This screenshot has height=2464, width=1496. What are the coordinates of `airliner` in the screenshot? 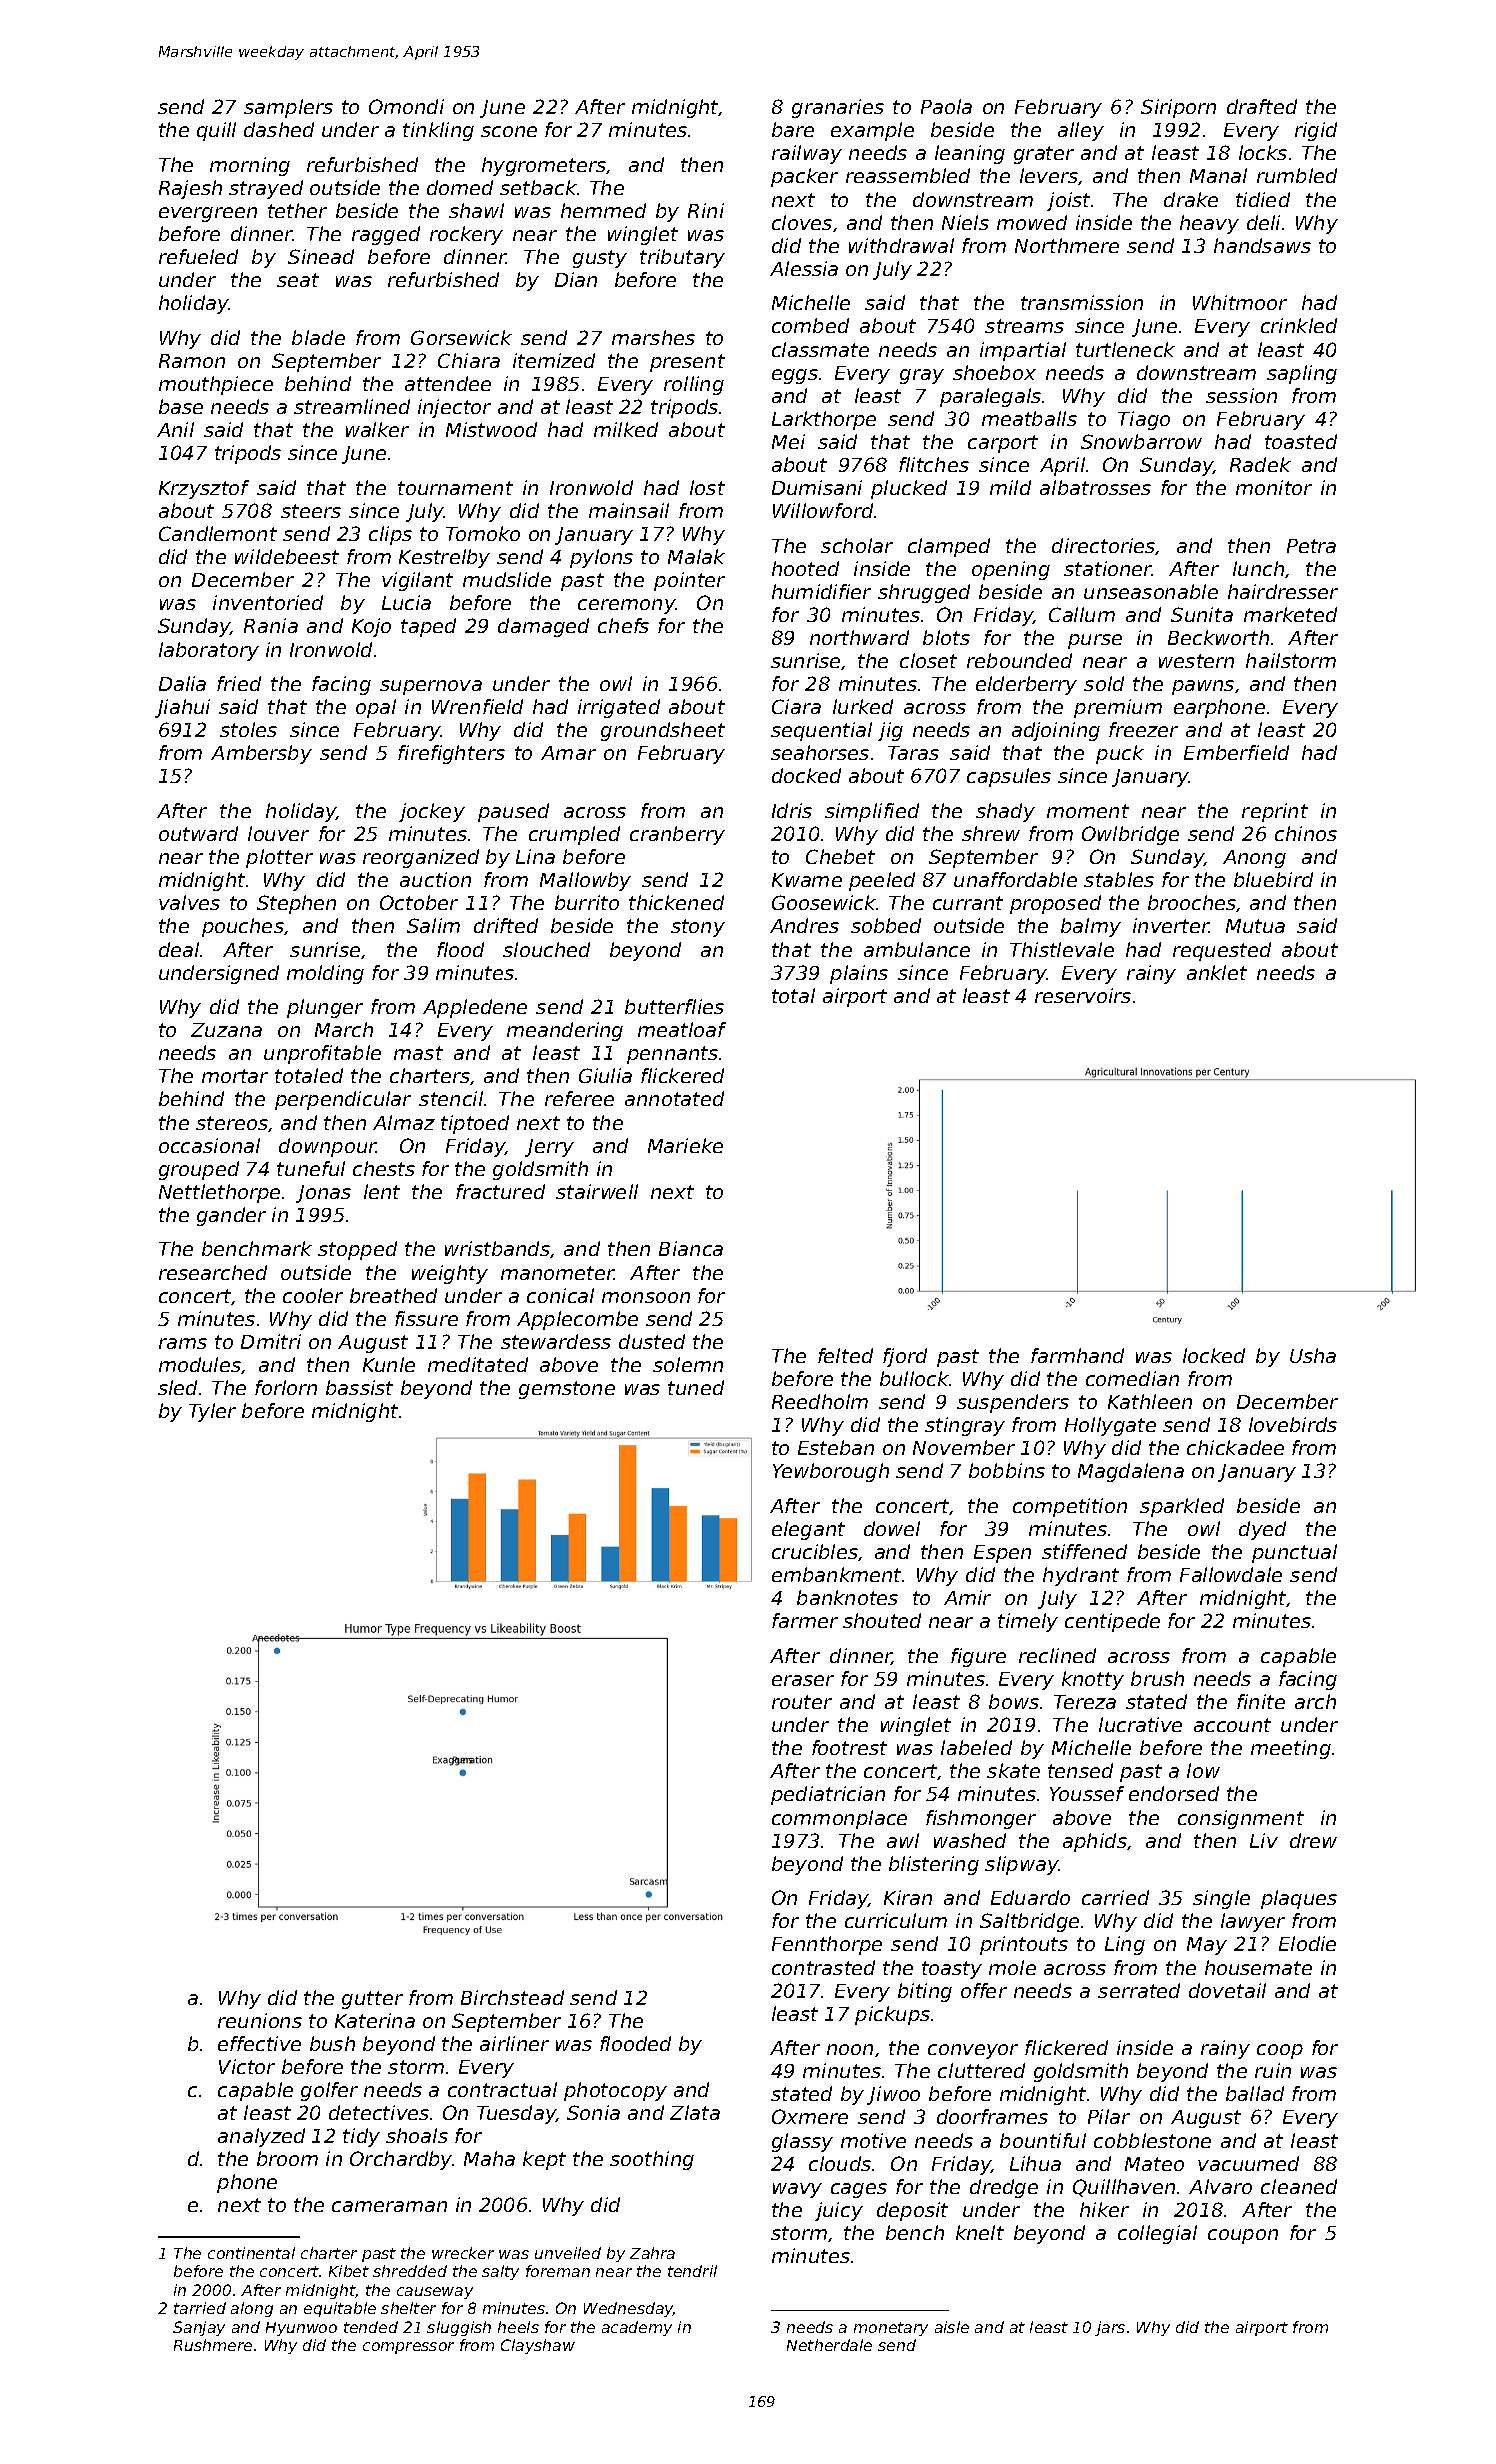 It's located at (514, 2043).
